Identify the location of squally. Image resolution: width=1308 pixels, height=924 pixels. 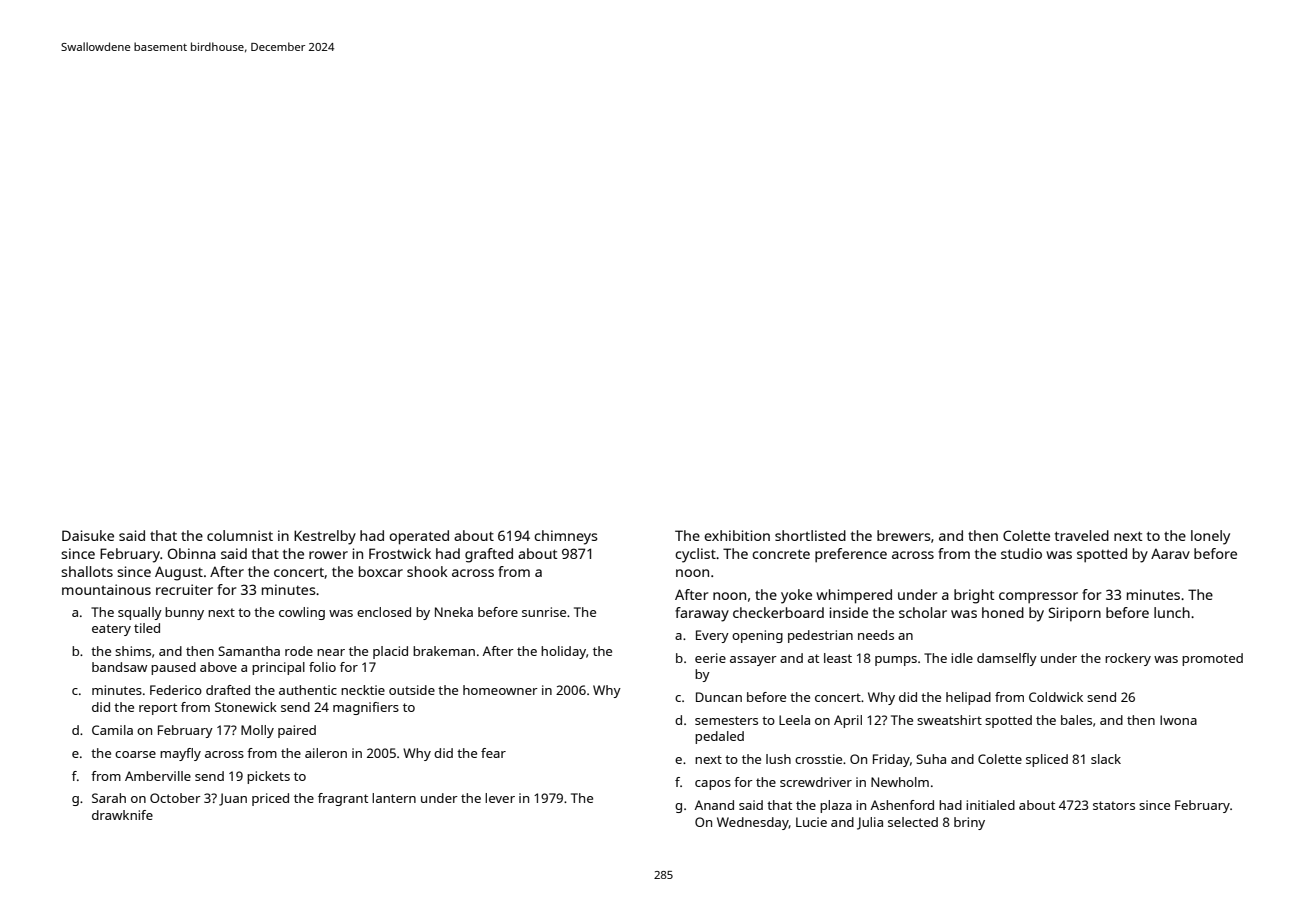
(140, 613).
